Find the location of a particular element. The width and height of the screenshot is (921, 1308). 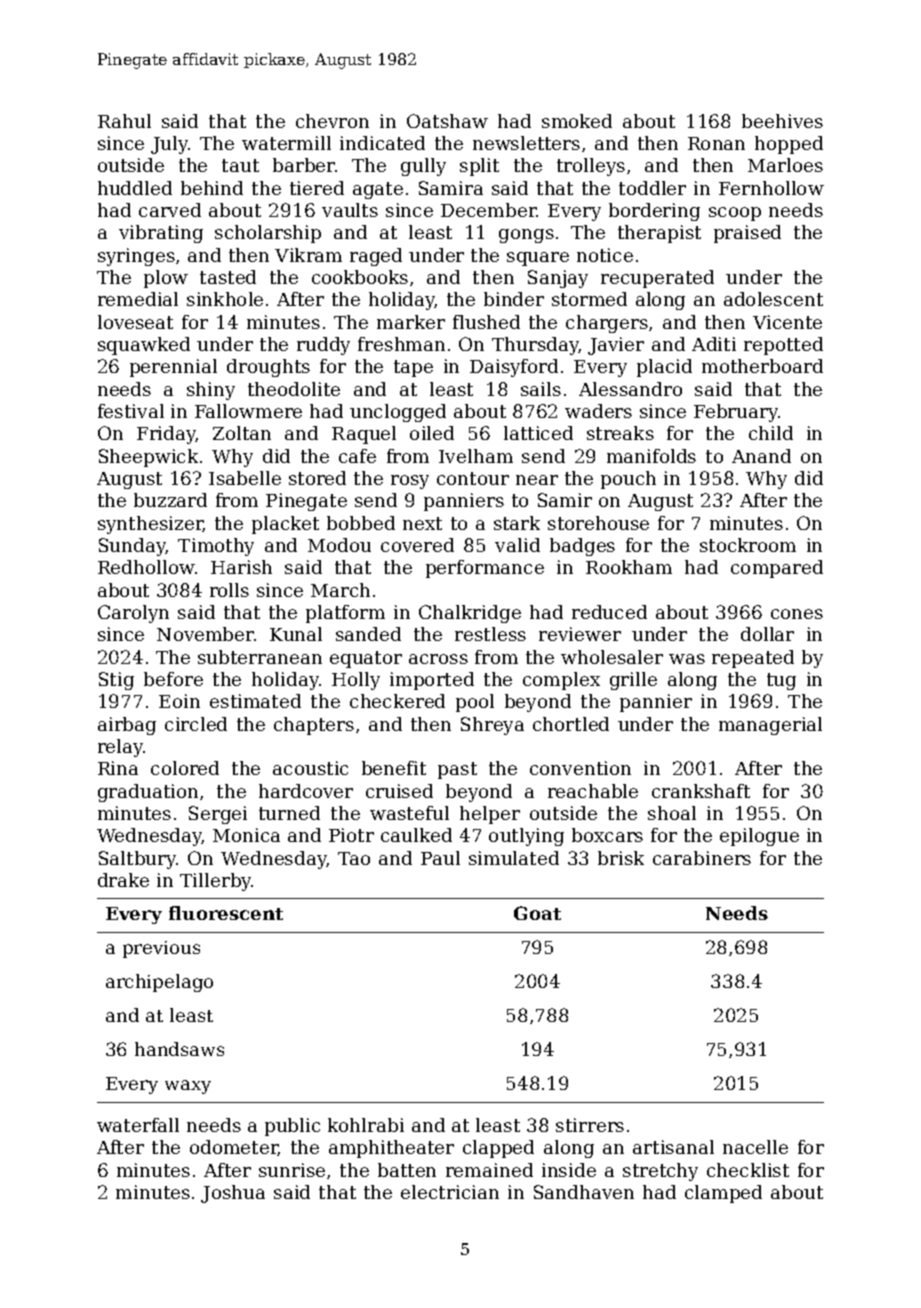

Stig is located at coordinates (116, 681).
